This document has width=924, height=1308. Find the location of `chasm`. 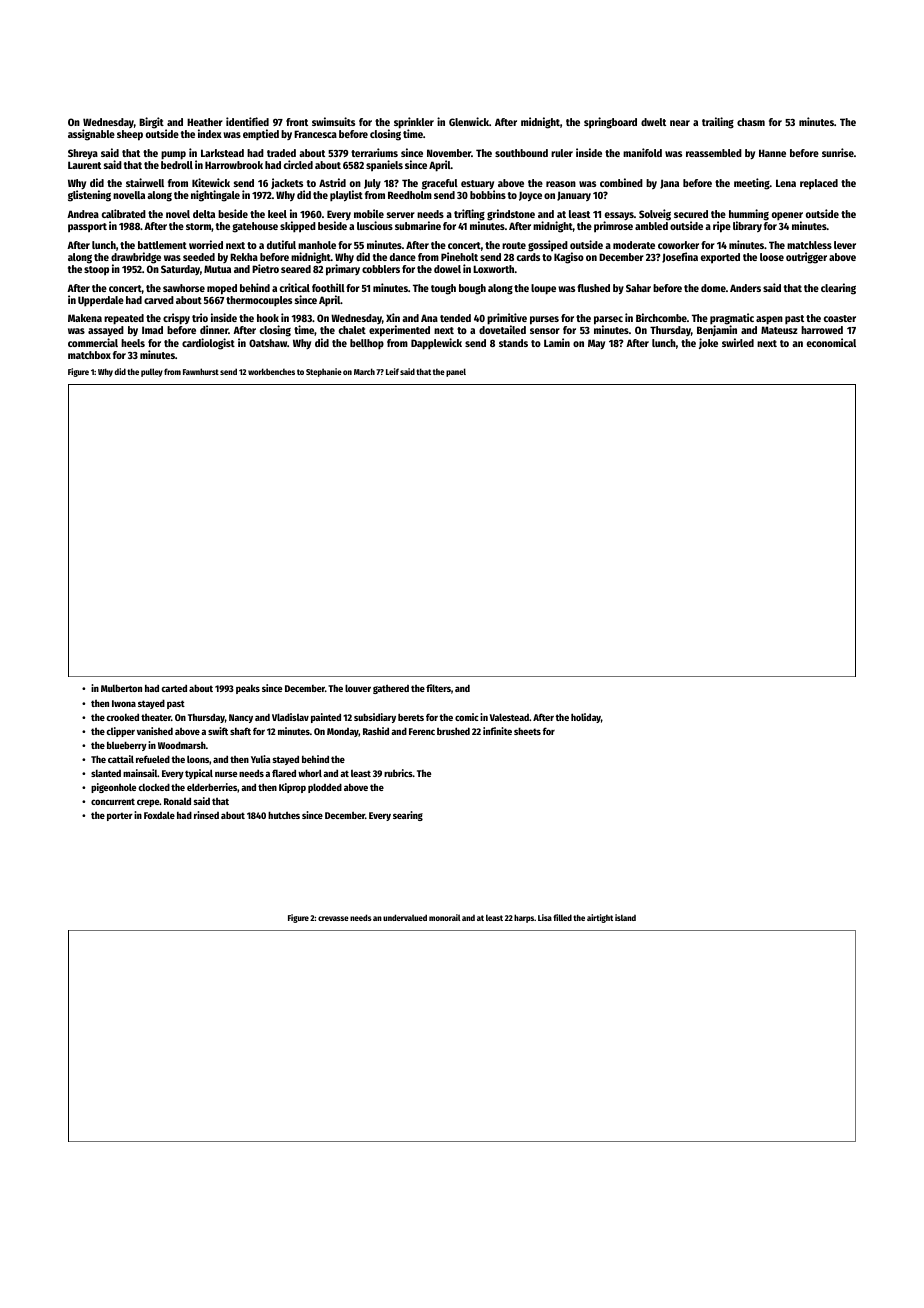

chasm is located at coordinates (751, 122).
